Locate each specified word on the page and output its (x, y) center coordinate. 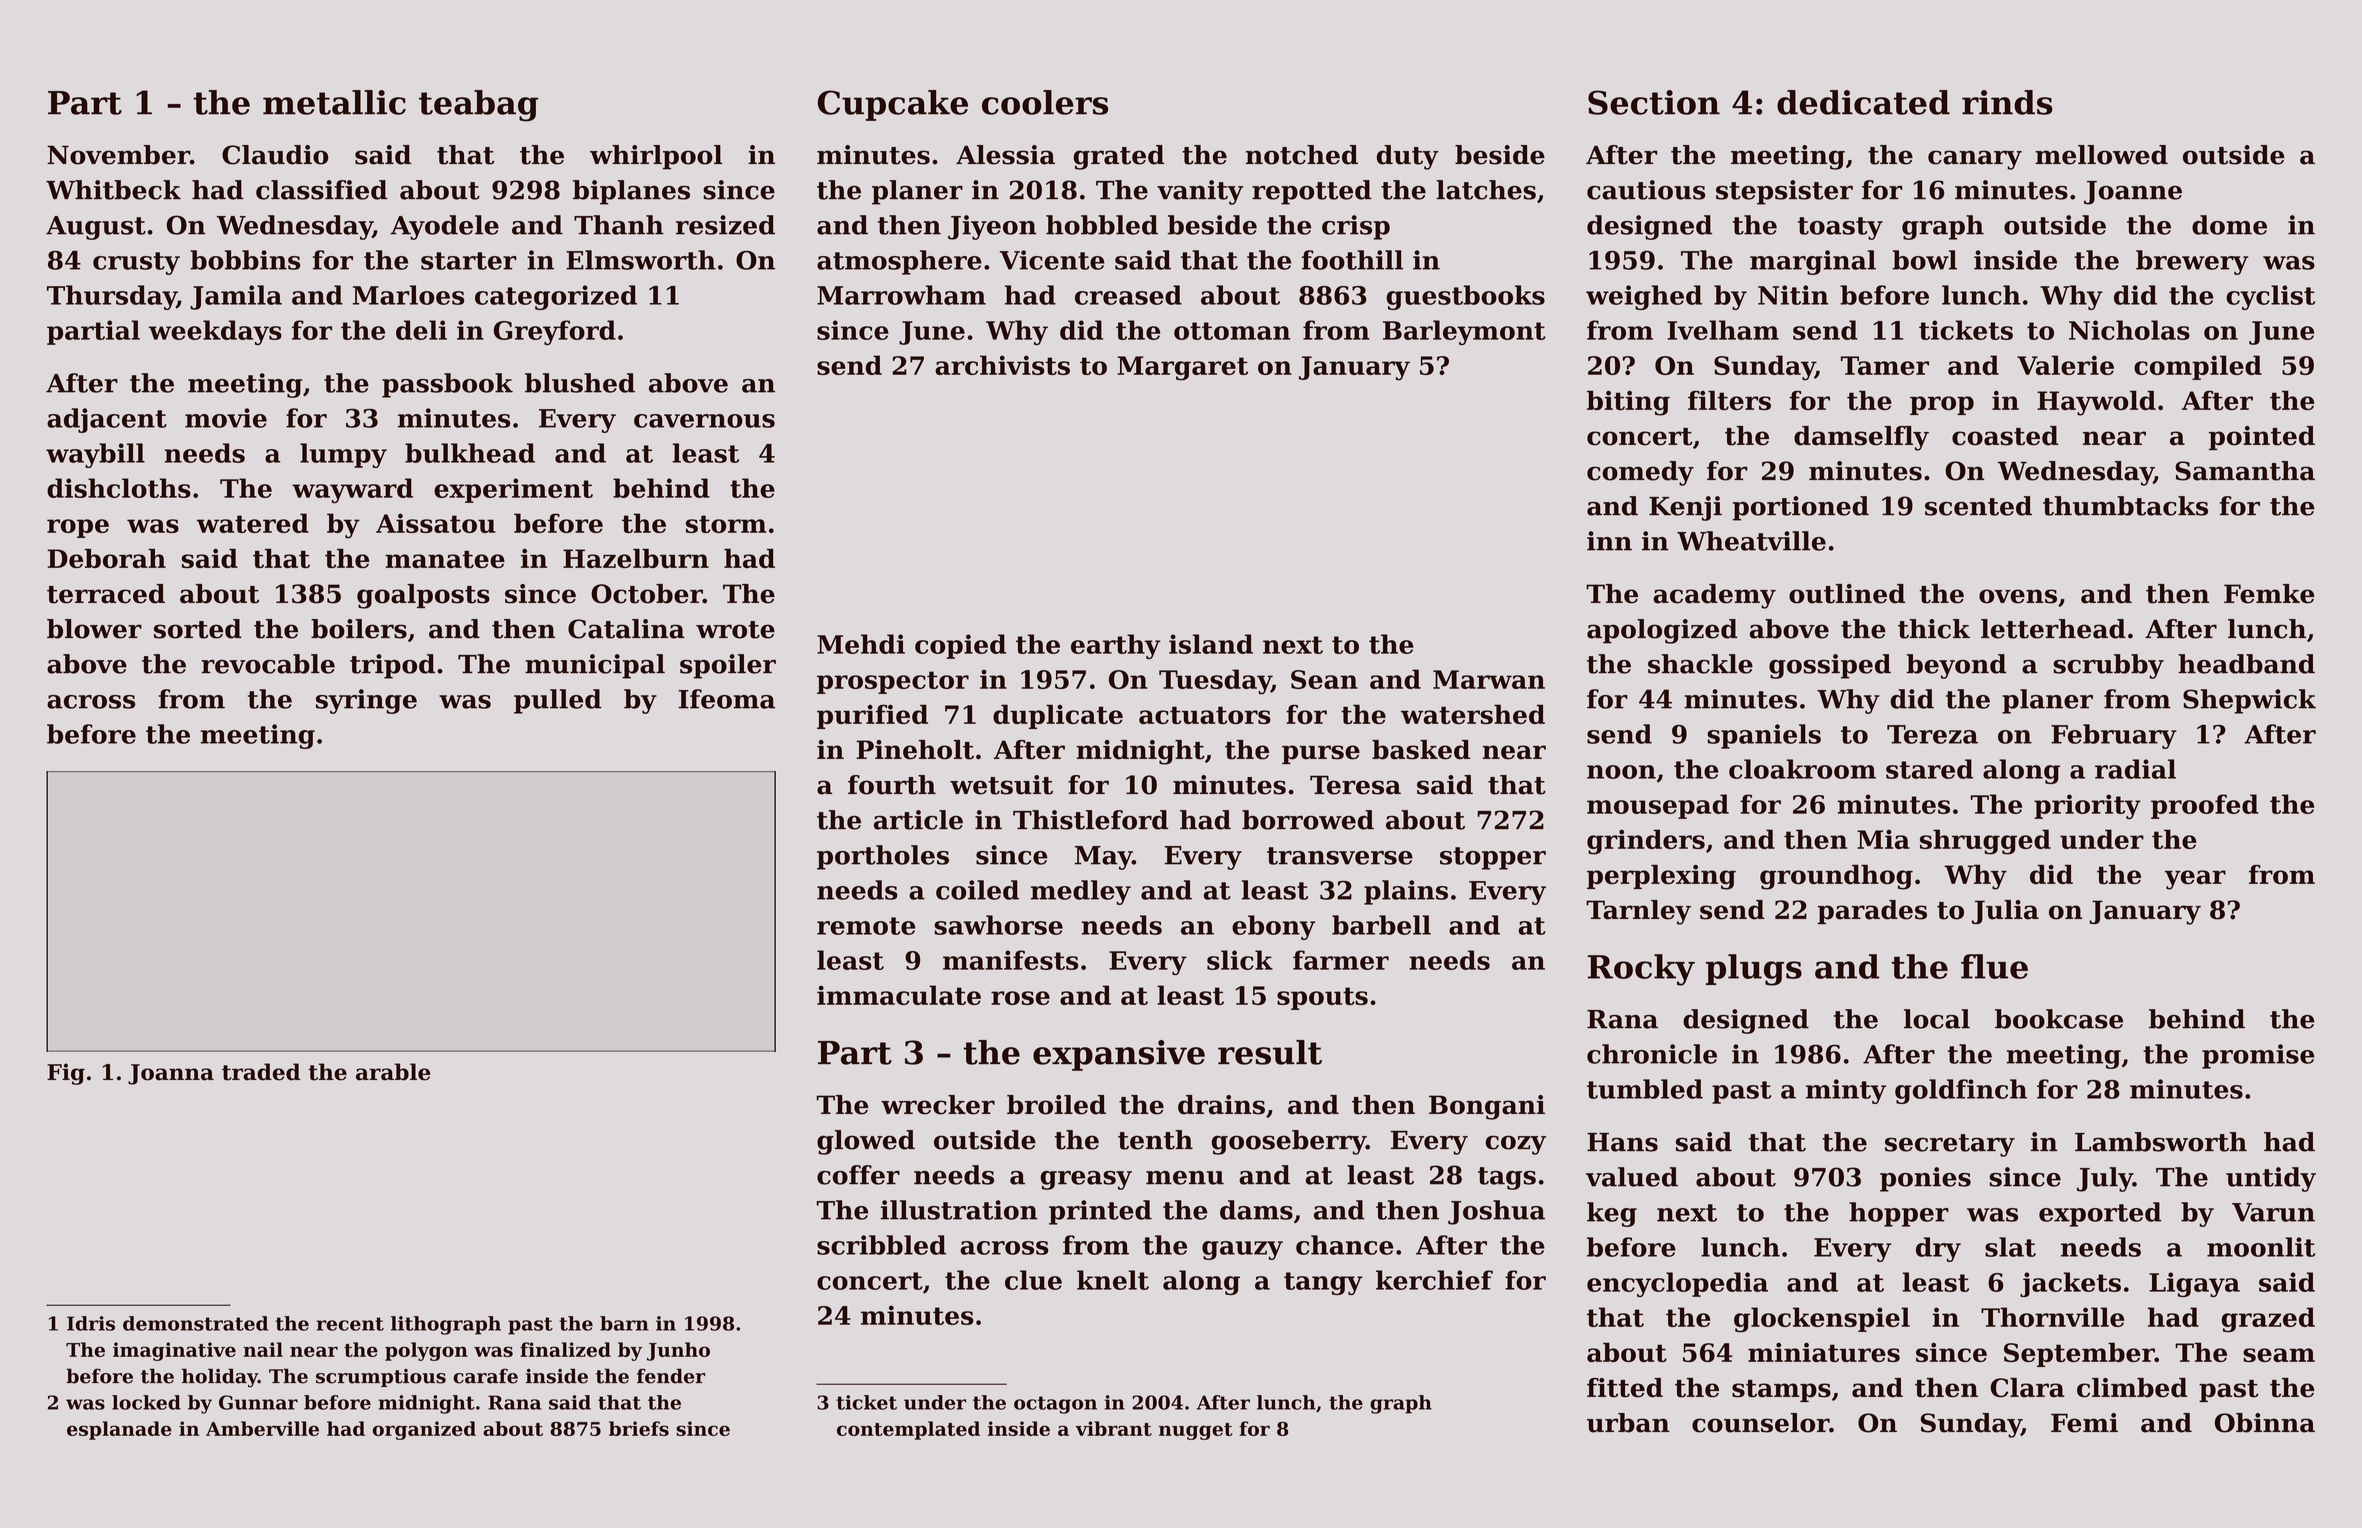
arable (393, 1072)
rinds (2007, 102)
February (2114, 736)
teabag (479, 106)
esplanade (119, 1430)
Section (1654, 102)
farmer (1341, 960)
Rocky (1641, 970)
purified (872, 716)
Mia (1883, 839)
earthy (1116, 646)
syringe (366, 701)
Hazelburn (636, 558)
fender (671, 1376)
